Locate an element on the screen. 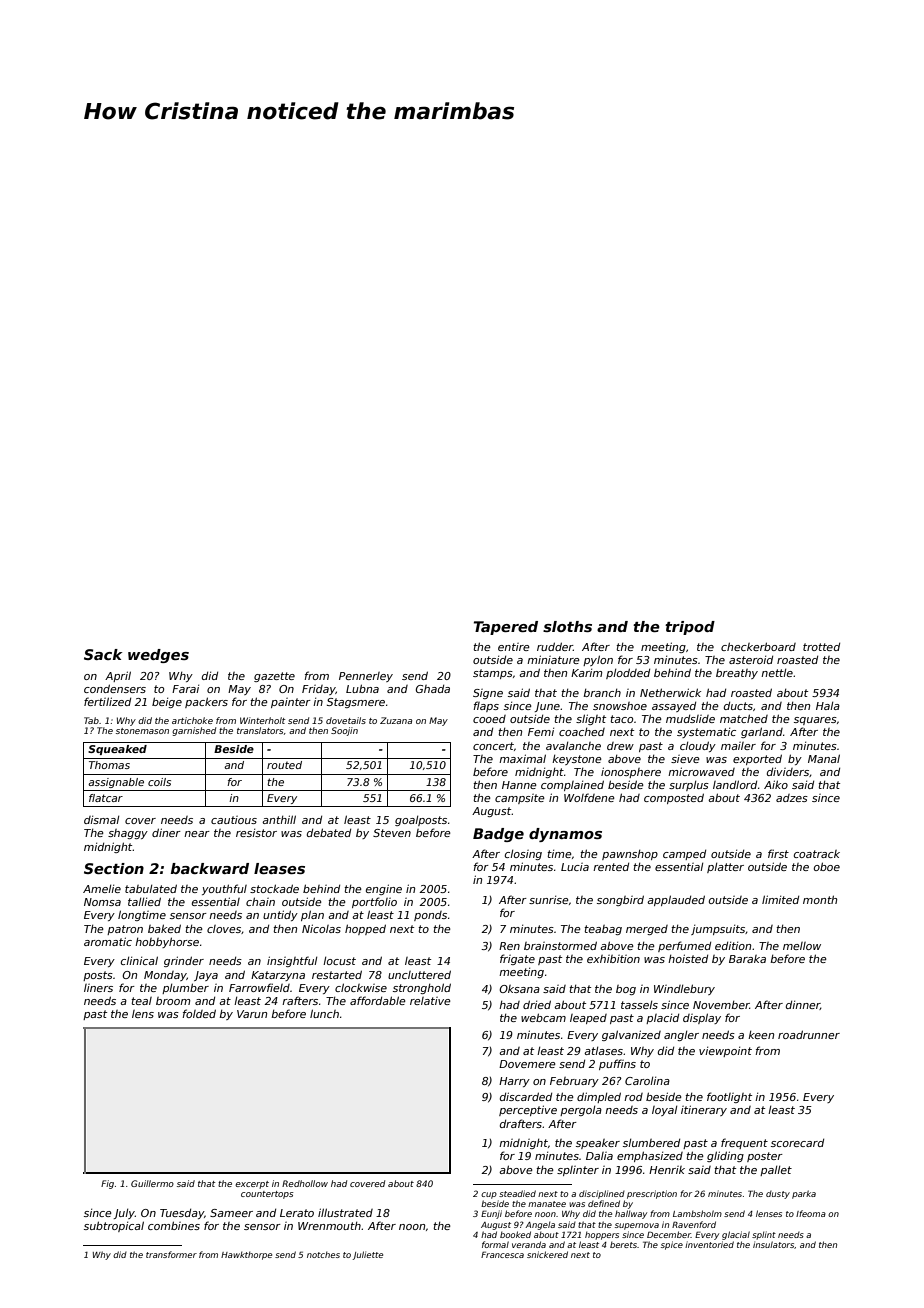 The image size is (924, 1308). engine is located at coordinates (384, 889).
